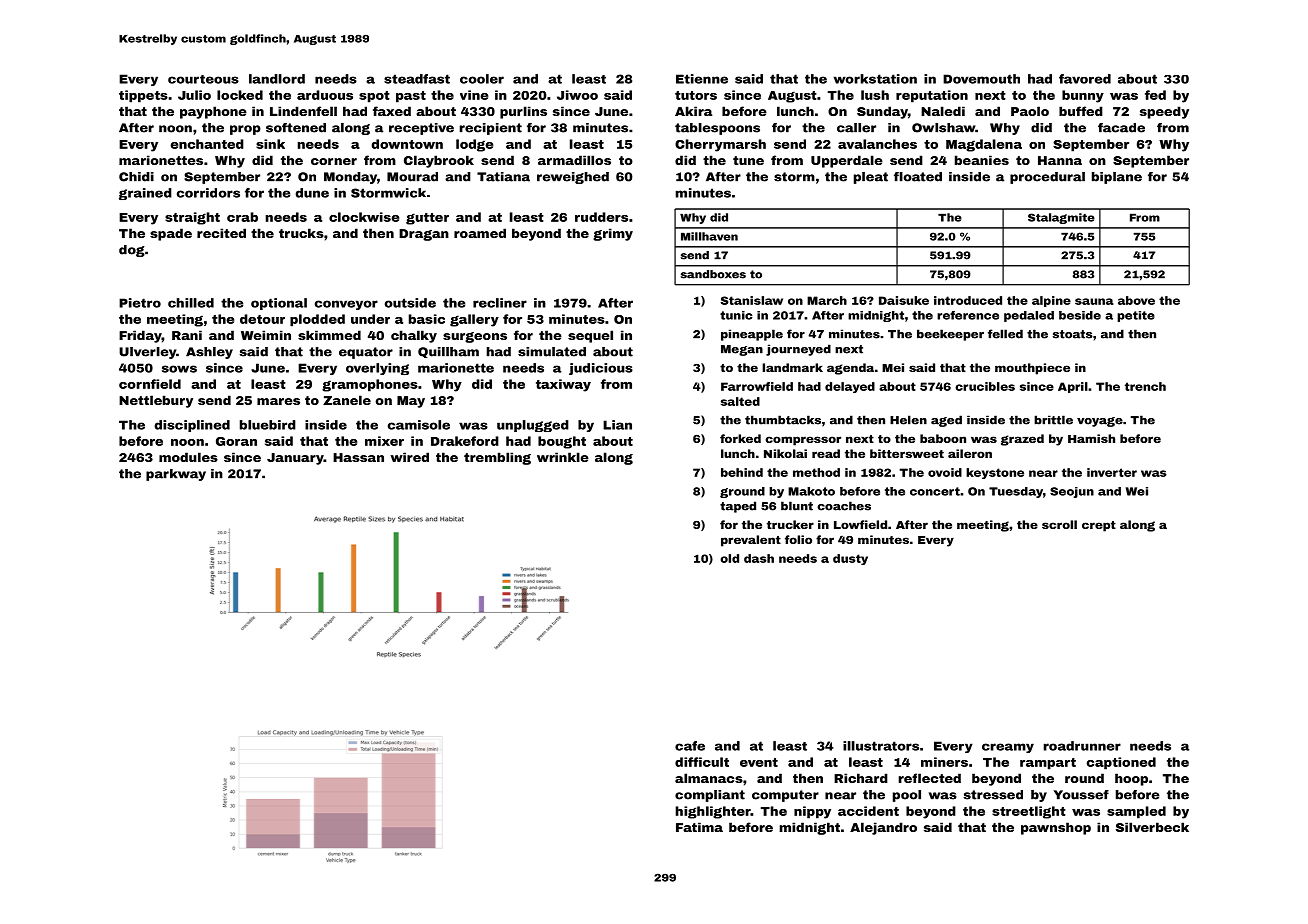 The width and height of the screenshot is (1308, 924). What do you see at coordinates (883, 828) in the screenshot?
I see `Alejandro` at bounding box center [883, 828].
